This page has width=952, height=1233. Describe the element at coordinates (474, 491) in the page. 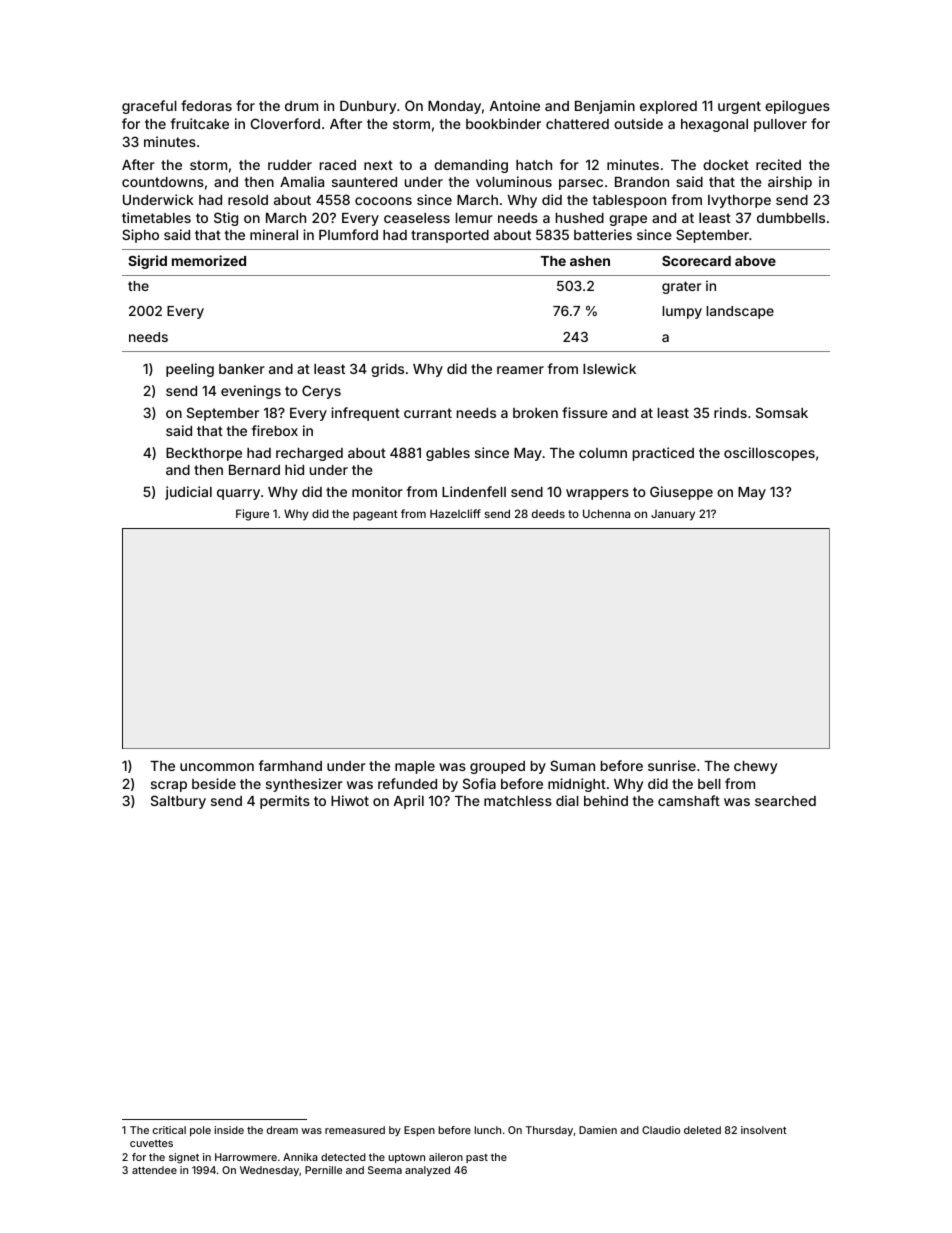

I see `Lindenfell` at that location.
